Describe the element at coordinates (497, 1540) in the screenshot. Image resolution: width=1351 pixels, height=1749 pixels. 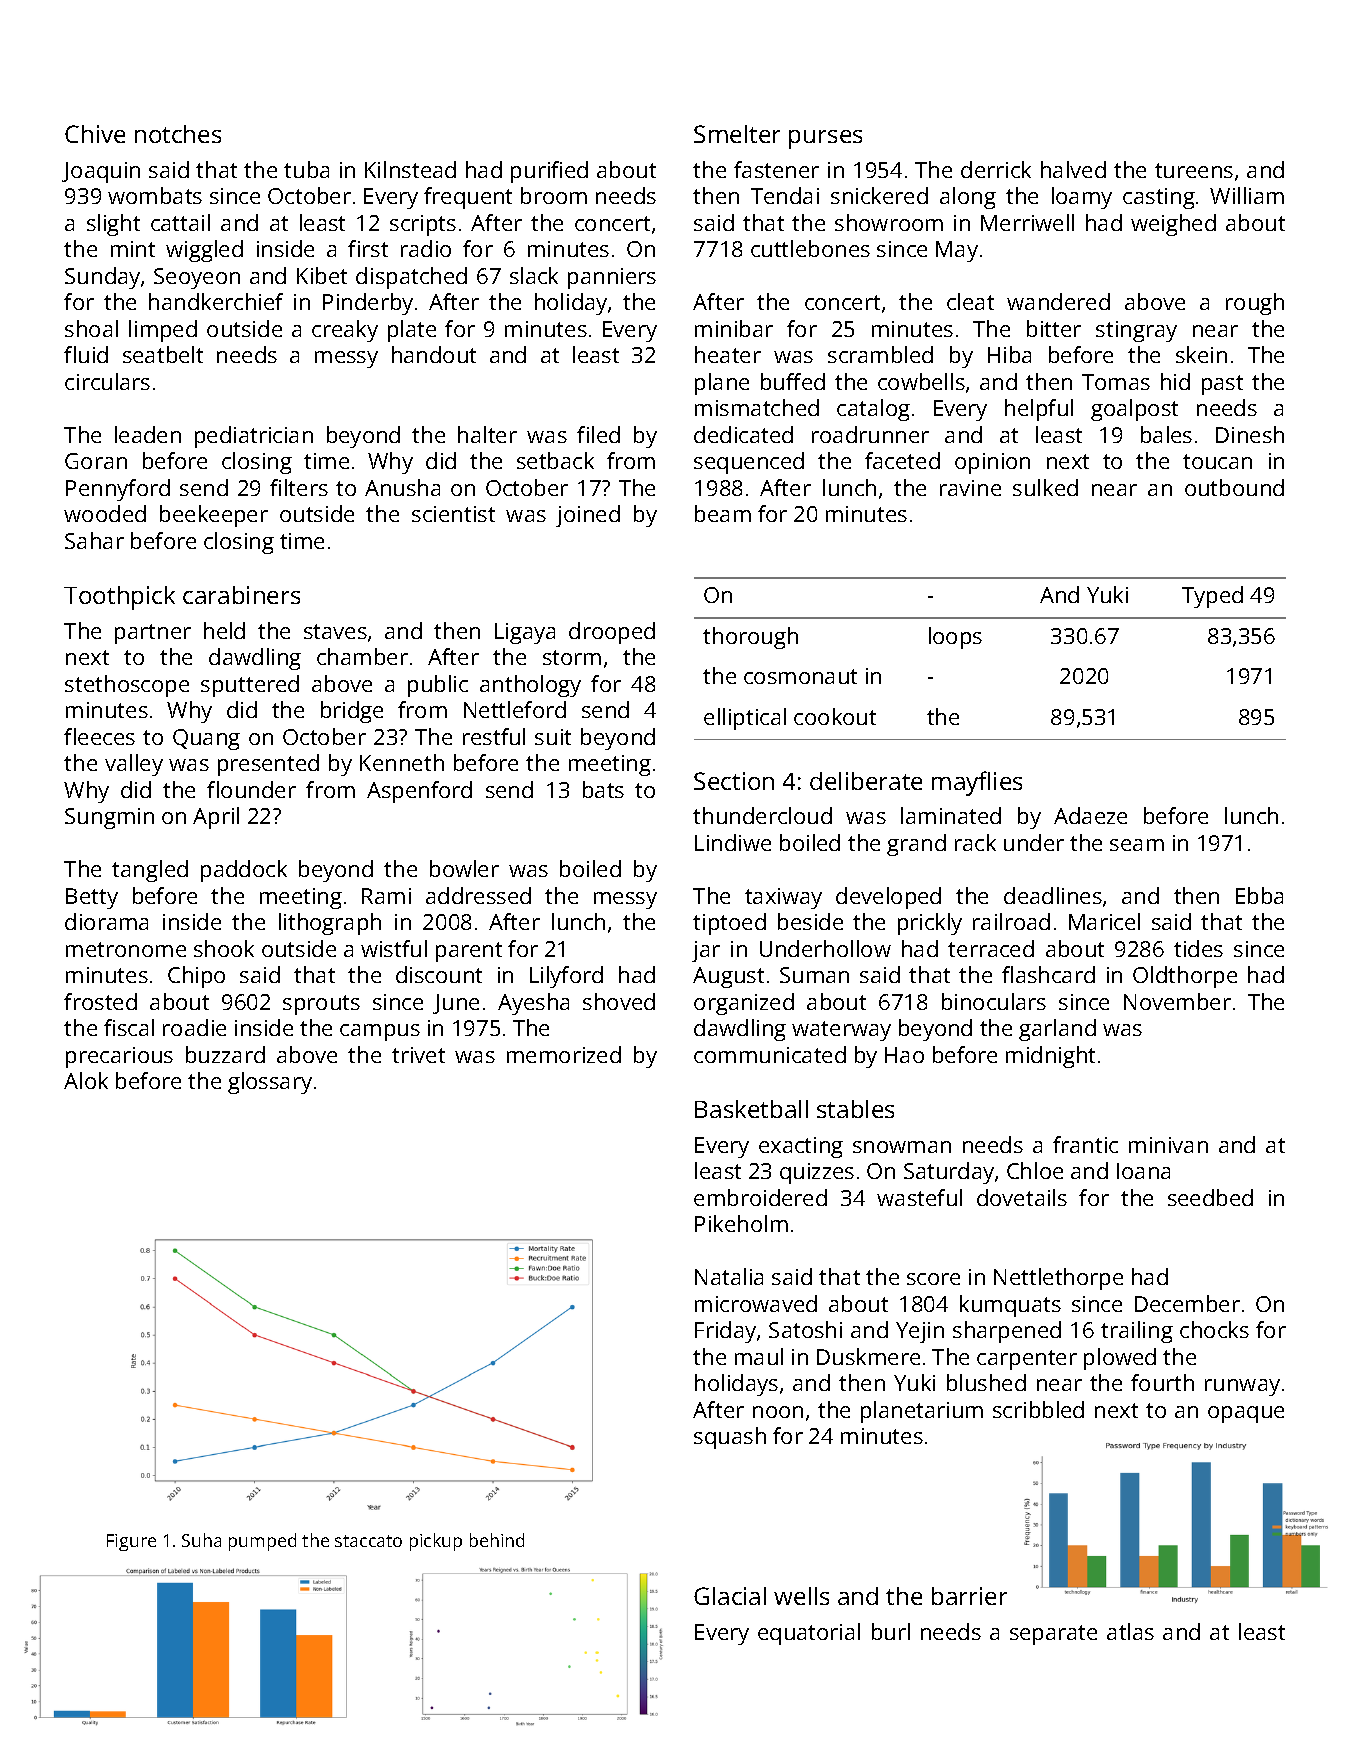
I see `behind` at that location.
